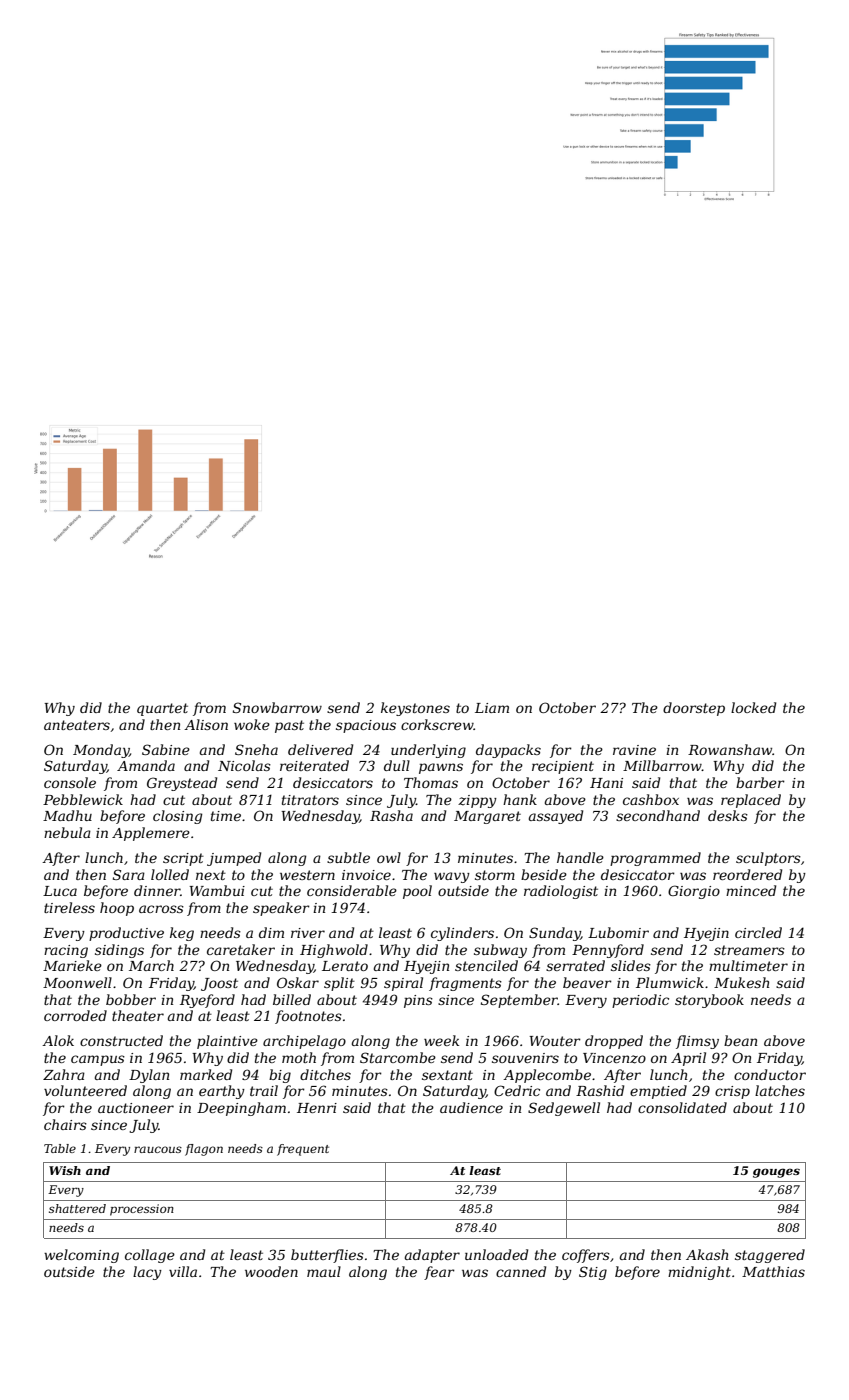 This screenshot has width=849, height=1400. What do you see at coordinates (70, 782) in the screenshot?
I see `console` at bounding box center [70, 782].
